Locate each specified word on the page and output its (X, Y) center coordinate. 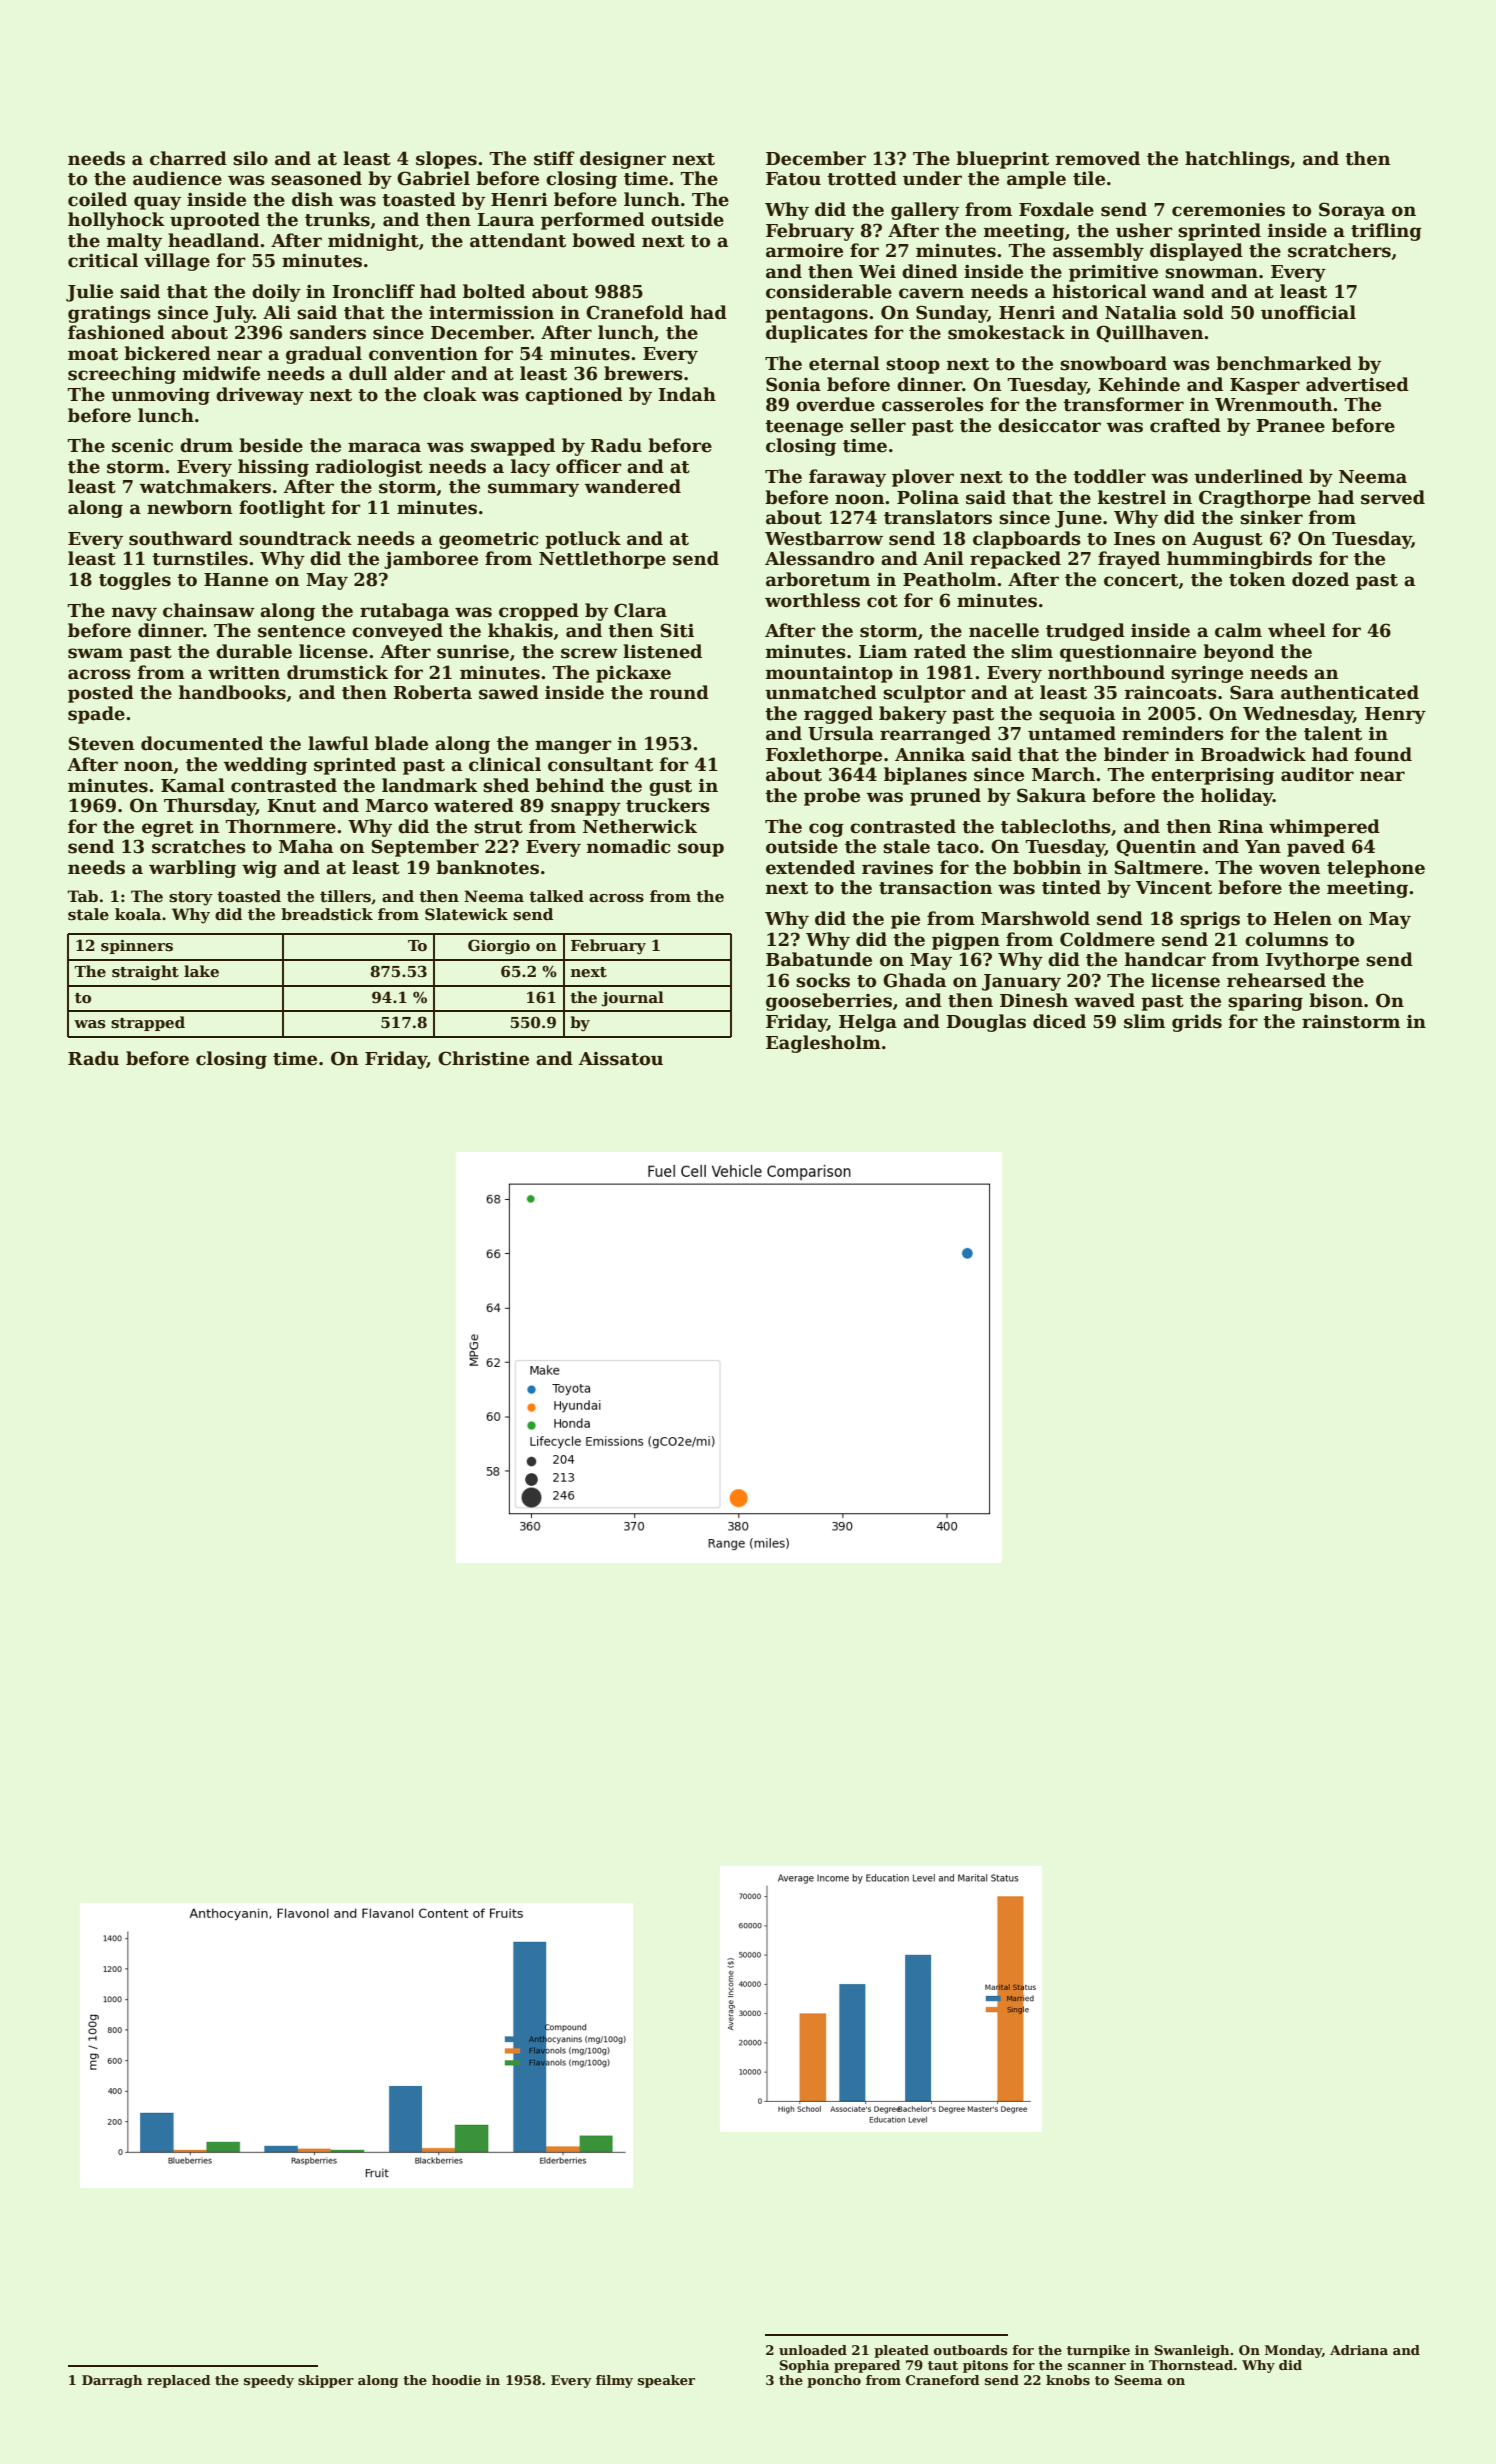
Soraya (1352, 211)
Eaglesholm (823, 1044)
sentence (301, 631)
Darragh (112, 2381)
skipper (326, 2381)
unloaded (813, 2350)
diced (1059, 1021)
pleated (901, 2351)
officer (589, 466)
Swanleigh (1192, 2351)
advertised (1357, 384)
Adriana (1359, 2350)
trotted (862, 178)
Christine (483, 1058)
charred (188, 158)
